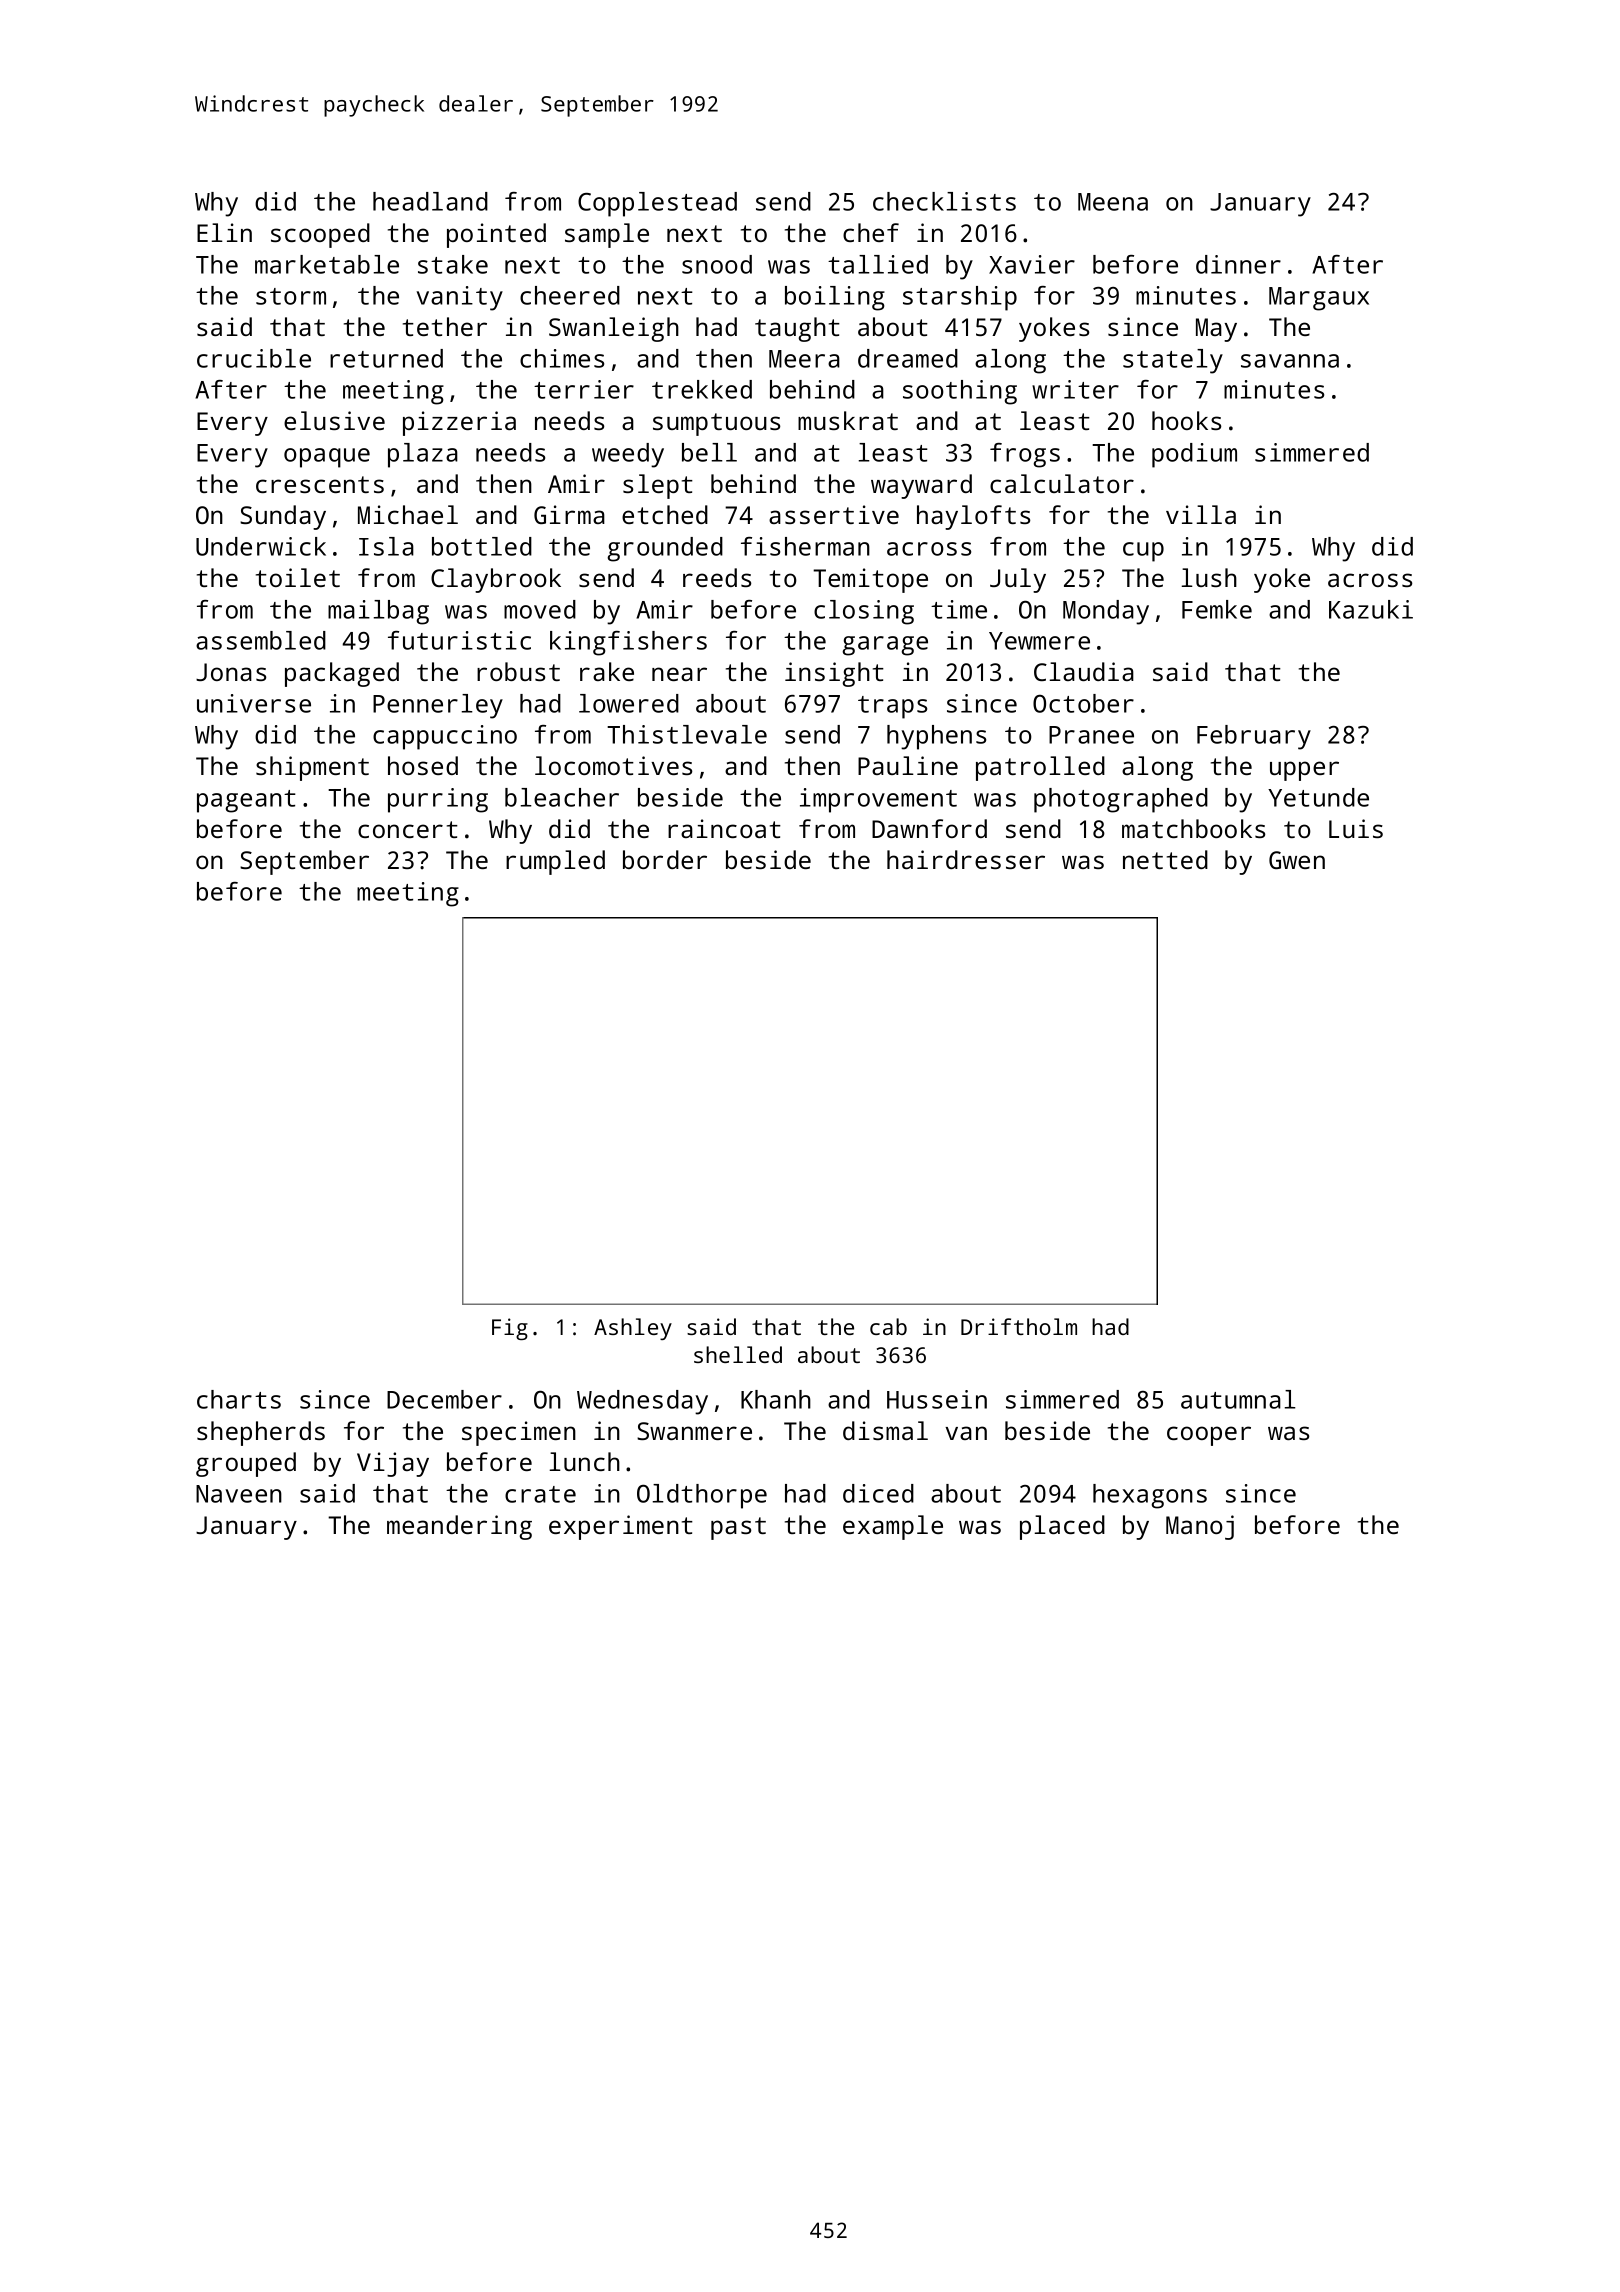 Image resolution: width=1620 pixels, height=2292 pixels. Describe the element at coordinates (1091, 735) in the page. I see `Pranee` at that location.
